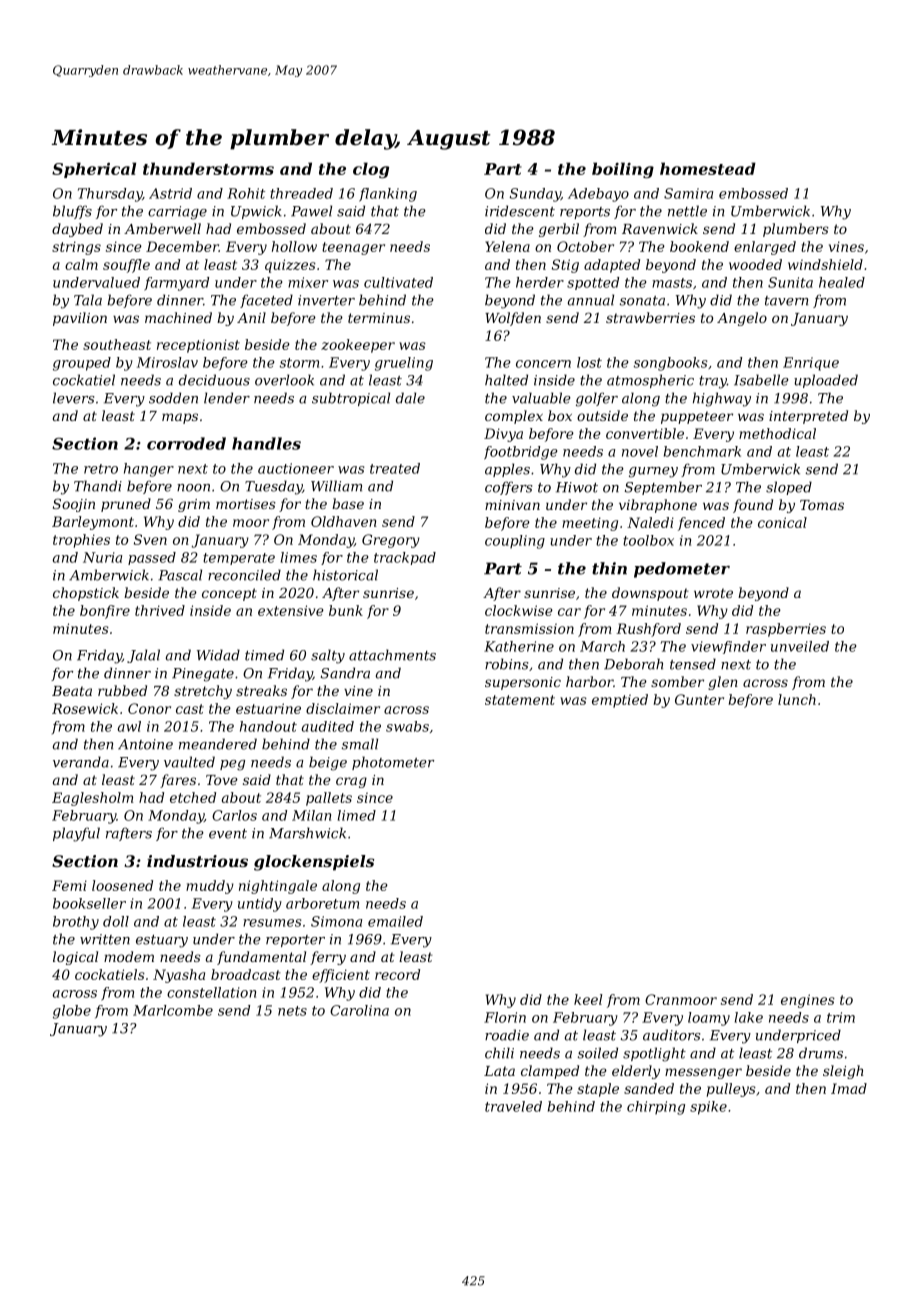  What do you see at coordinates (74, 505) in the screenshot?
I see `Soojin` at bounding box center [74, 505].
